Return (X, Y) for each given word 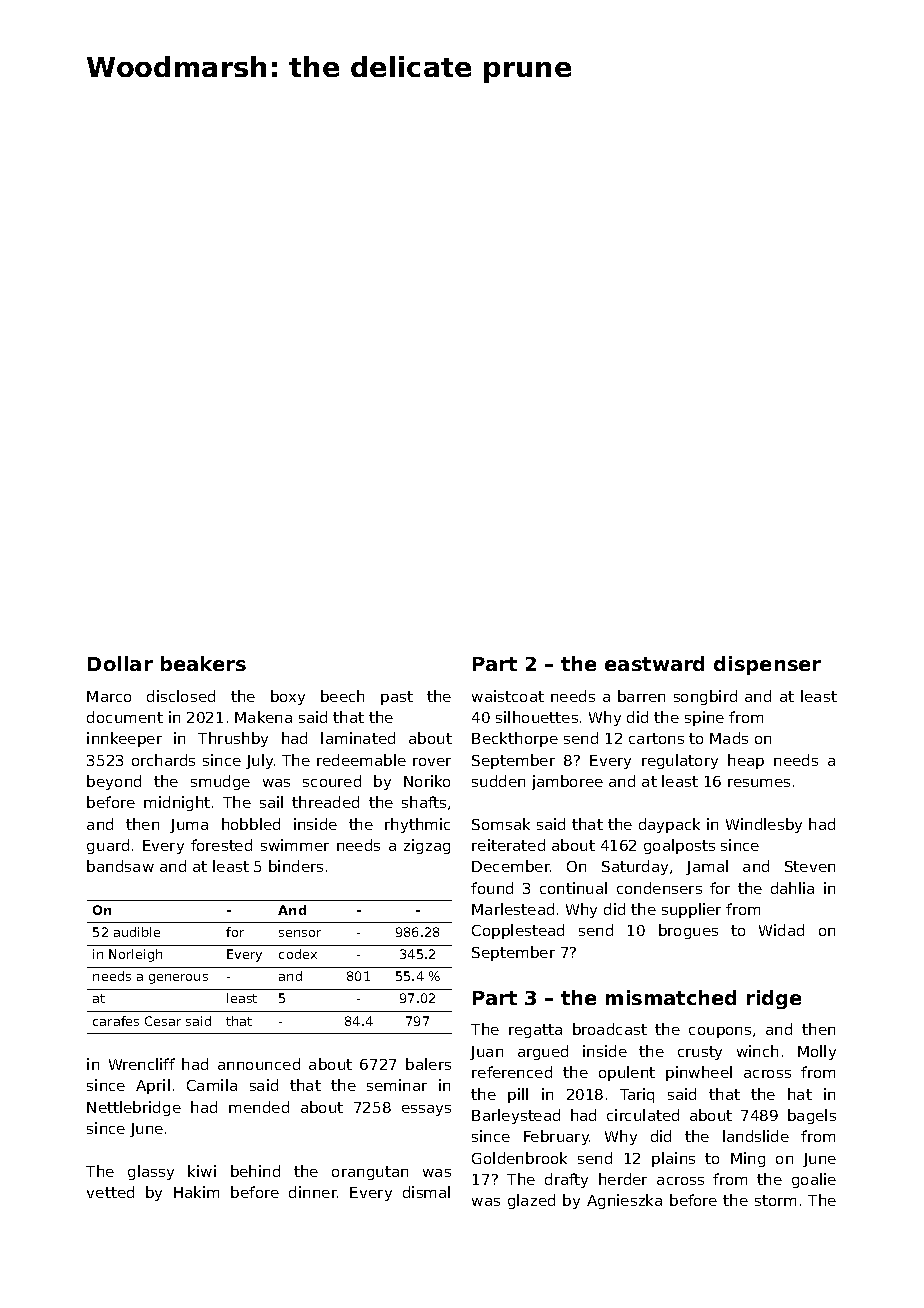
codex (298, 954)
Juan (486, 1053)
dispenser (767, 665)
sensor (300, 933)
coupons (720, 1032)
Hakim (196, 1192)
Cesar (163, 1021)
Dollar (120, 663)
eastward (654, 663)
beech (342, 696)
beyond (114, 782)
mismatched (671, 997)
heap (746, 761)
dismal (426, 1192)
